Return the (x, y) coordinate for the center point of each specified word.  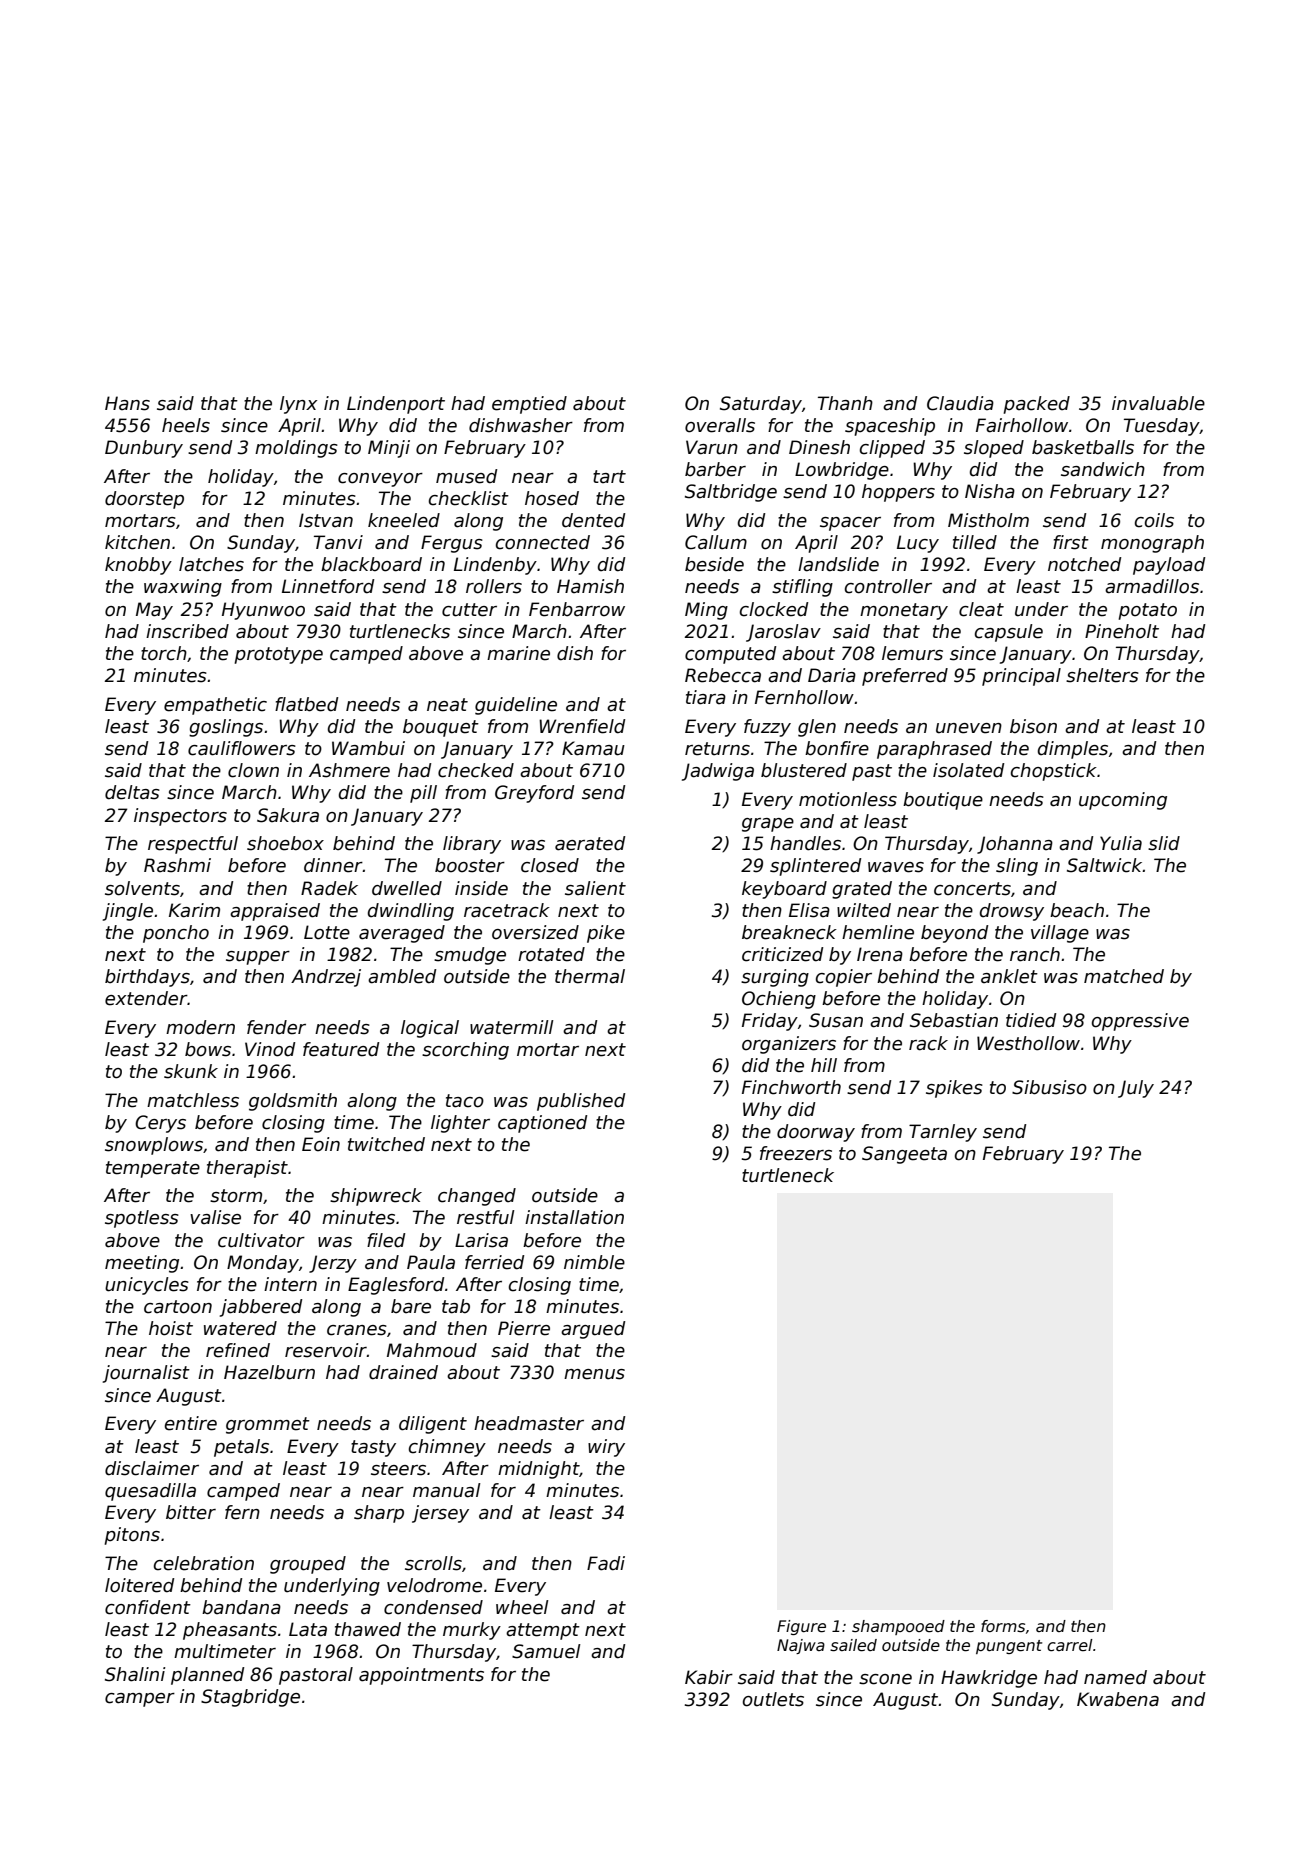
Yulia (1121, 843)
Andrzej (326, 978)
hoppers (898, 493)
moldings (296, 449)
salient (595, 888)
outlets (773, 1699)
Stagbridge (250, 1698)
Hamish (590, 586)
